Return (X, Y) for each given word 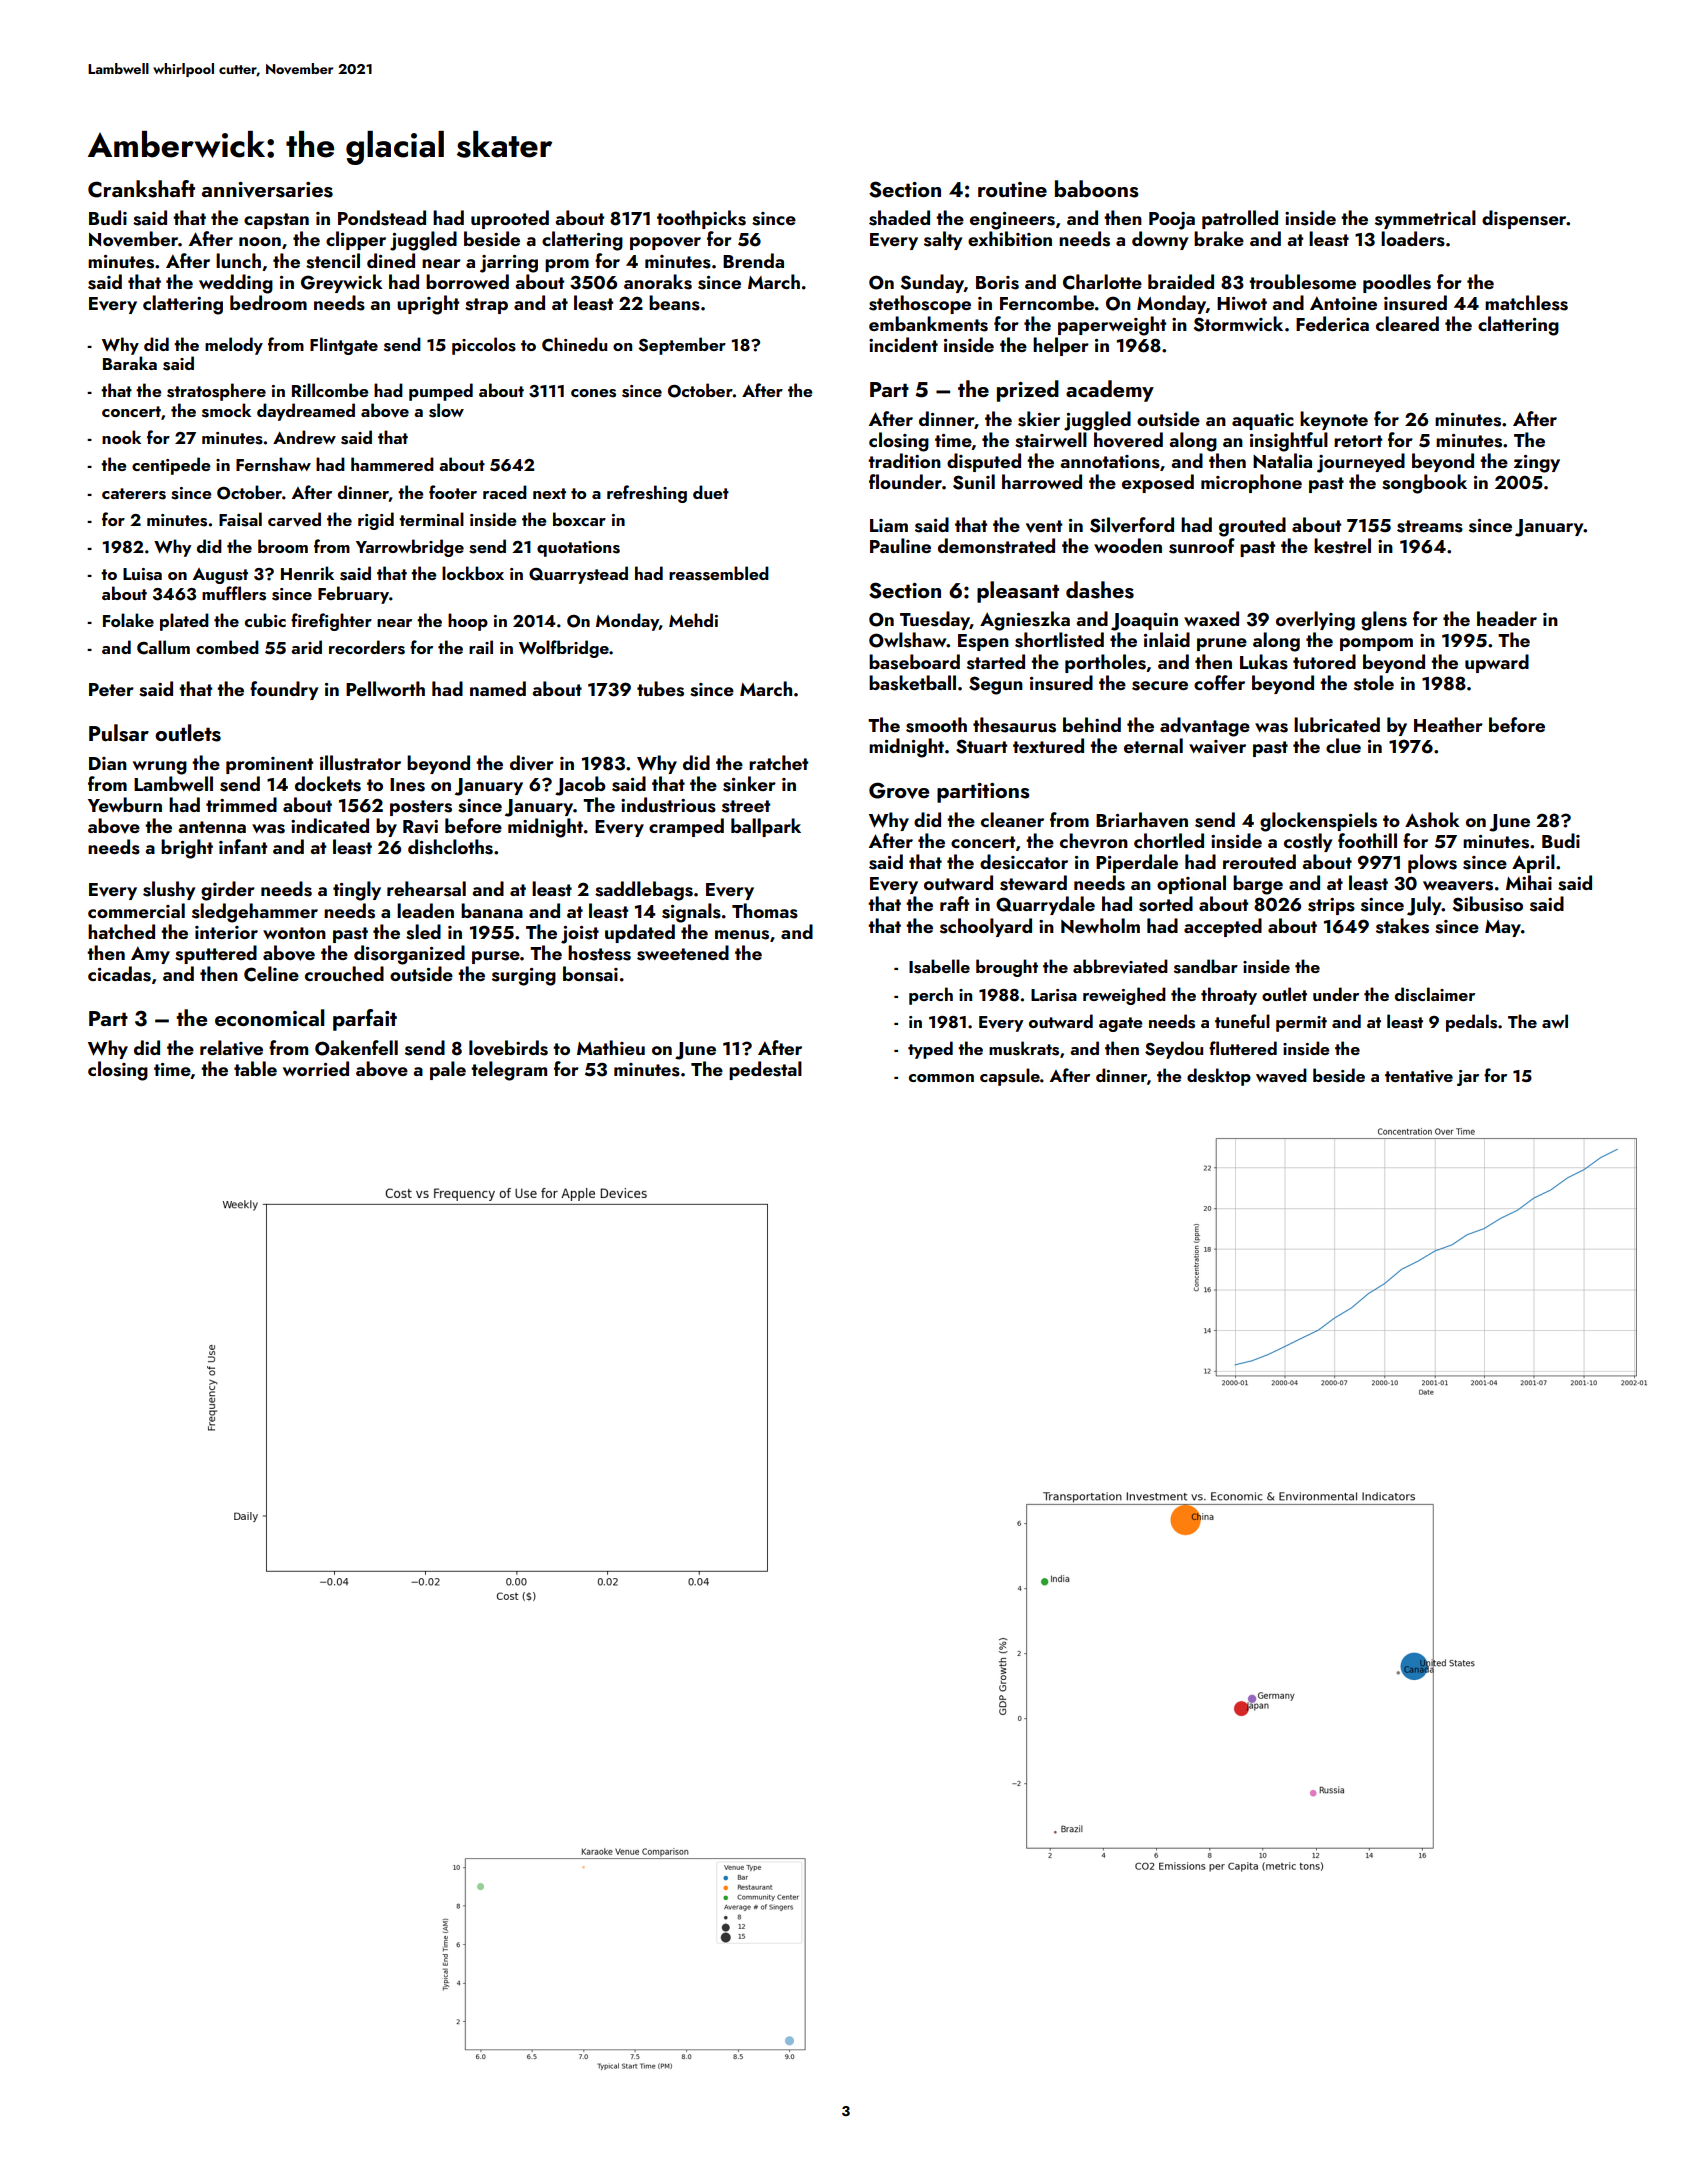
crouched (344, 973)
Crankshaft (141, 189)
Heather (1448, 724)
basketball (912, 683)
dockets (328, 784)
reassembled (719, 573)
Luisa (142, 574)
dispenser (1524, 219)
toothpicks (701, 219)
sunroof (1202, 546)
